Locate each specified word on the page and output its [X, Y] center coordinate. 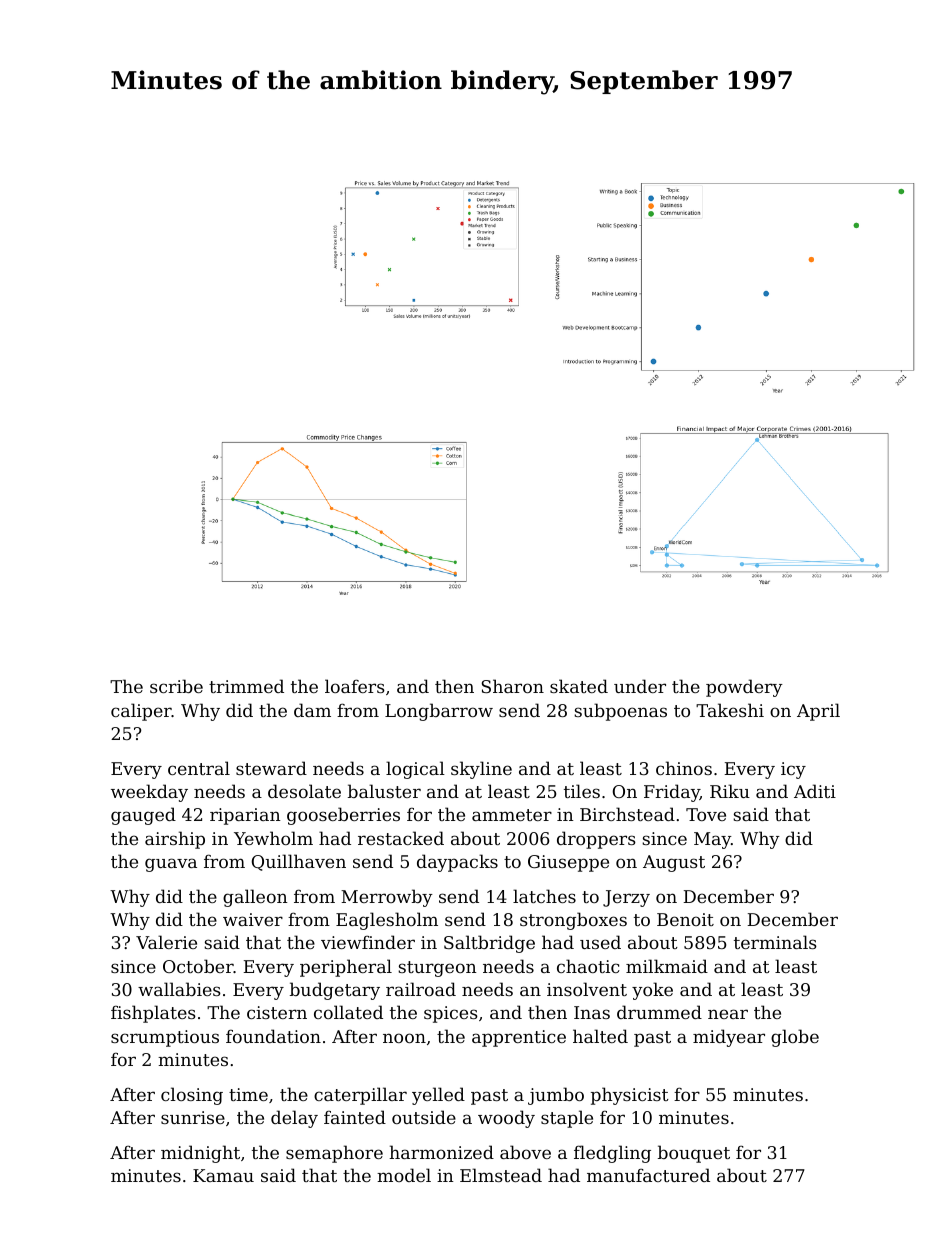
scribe [176, 686]
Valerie [166, 942]
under [640, 686]
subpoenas [620, 712]
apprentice [519, 1038]
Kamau [223, 1175]
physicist [630, 1096]
